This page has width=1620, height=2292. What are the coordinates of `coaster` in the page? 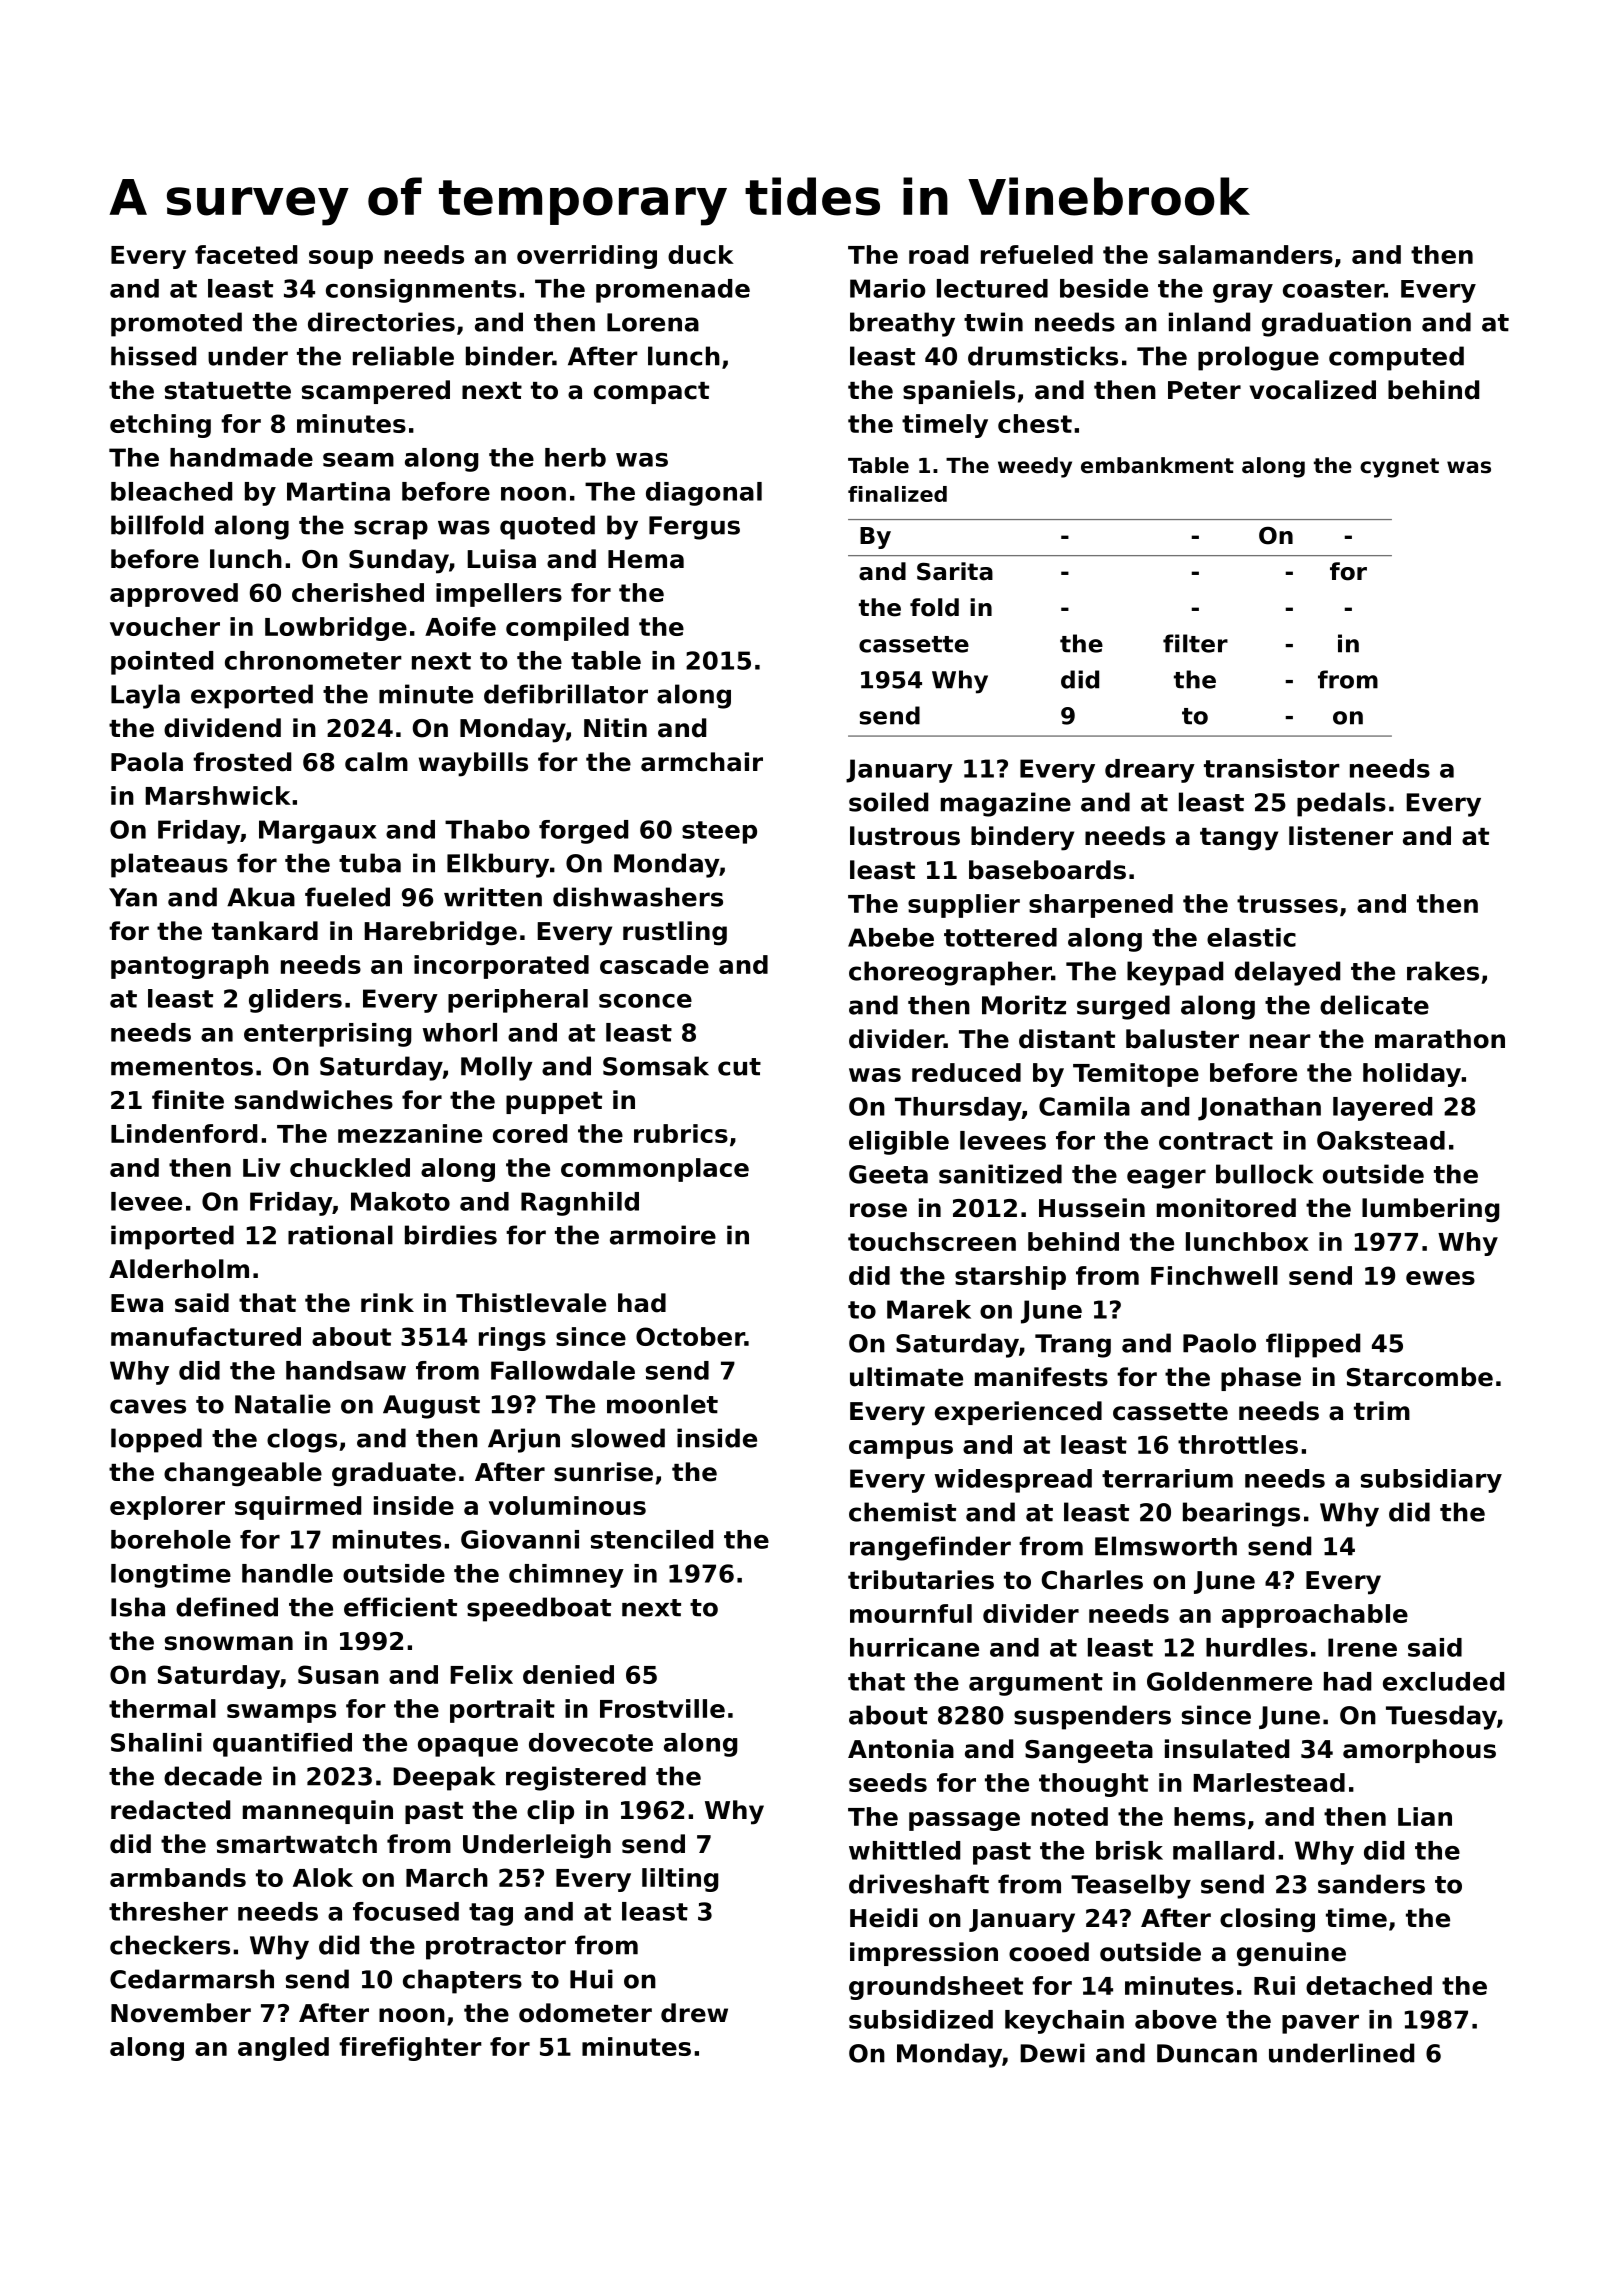 It's located at (1333, 289).
